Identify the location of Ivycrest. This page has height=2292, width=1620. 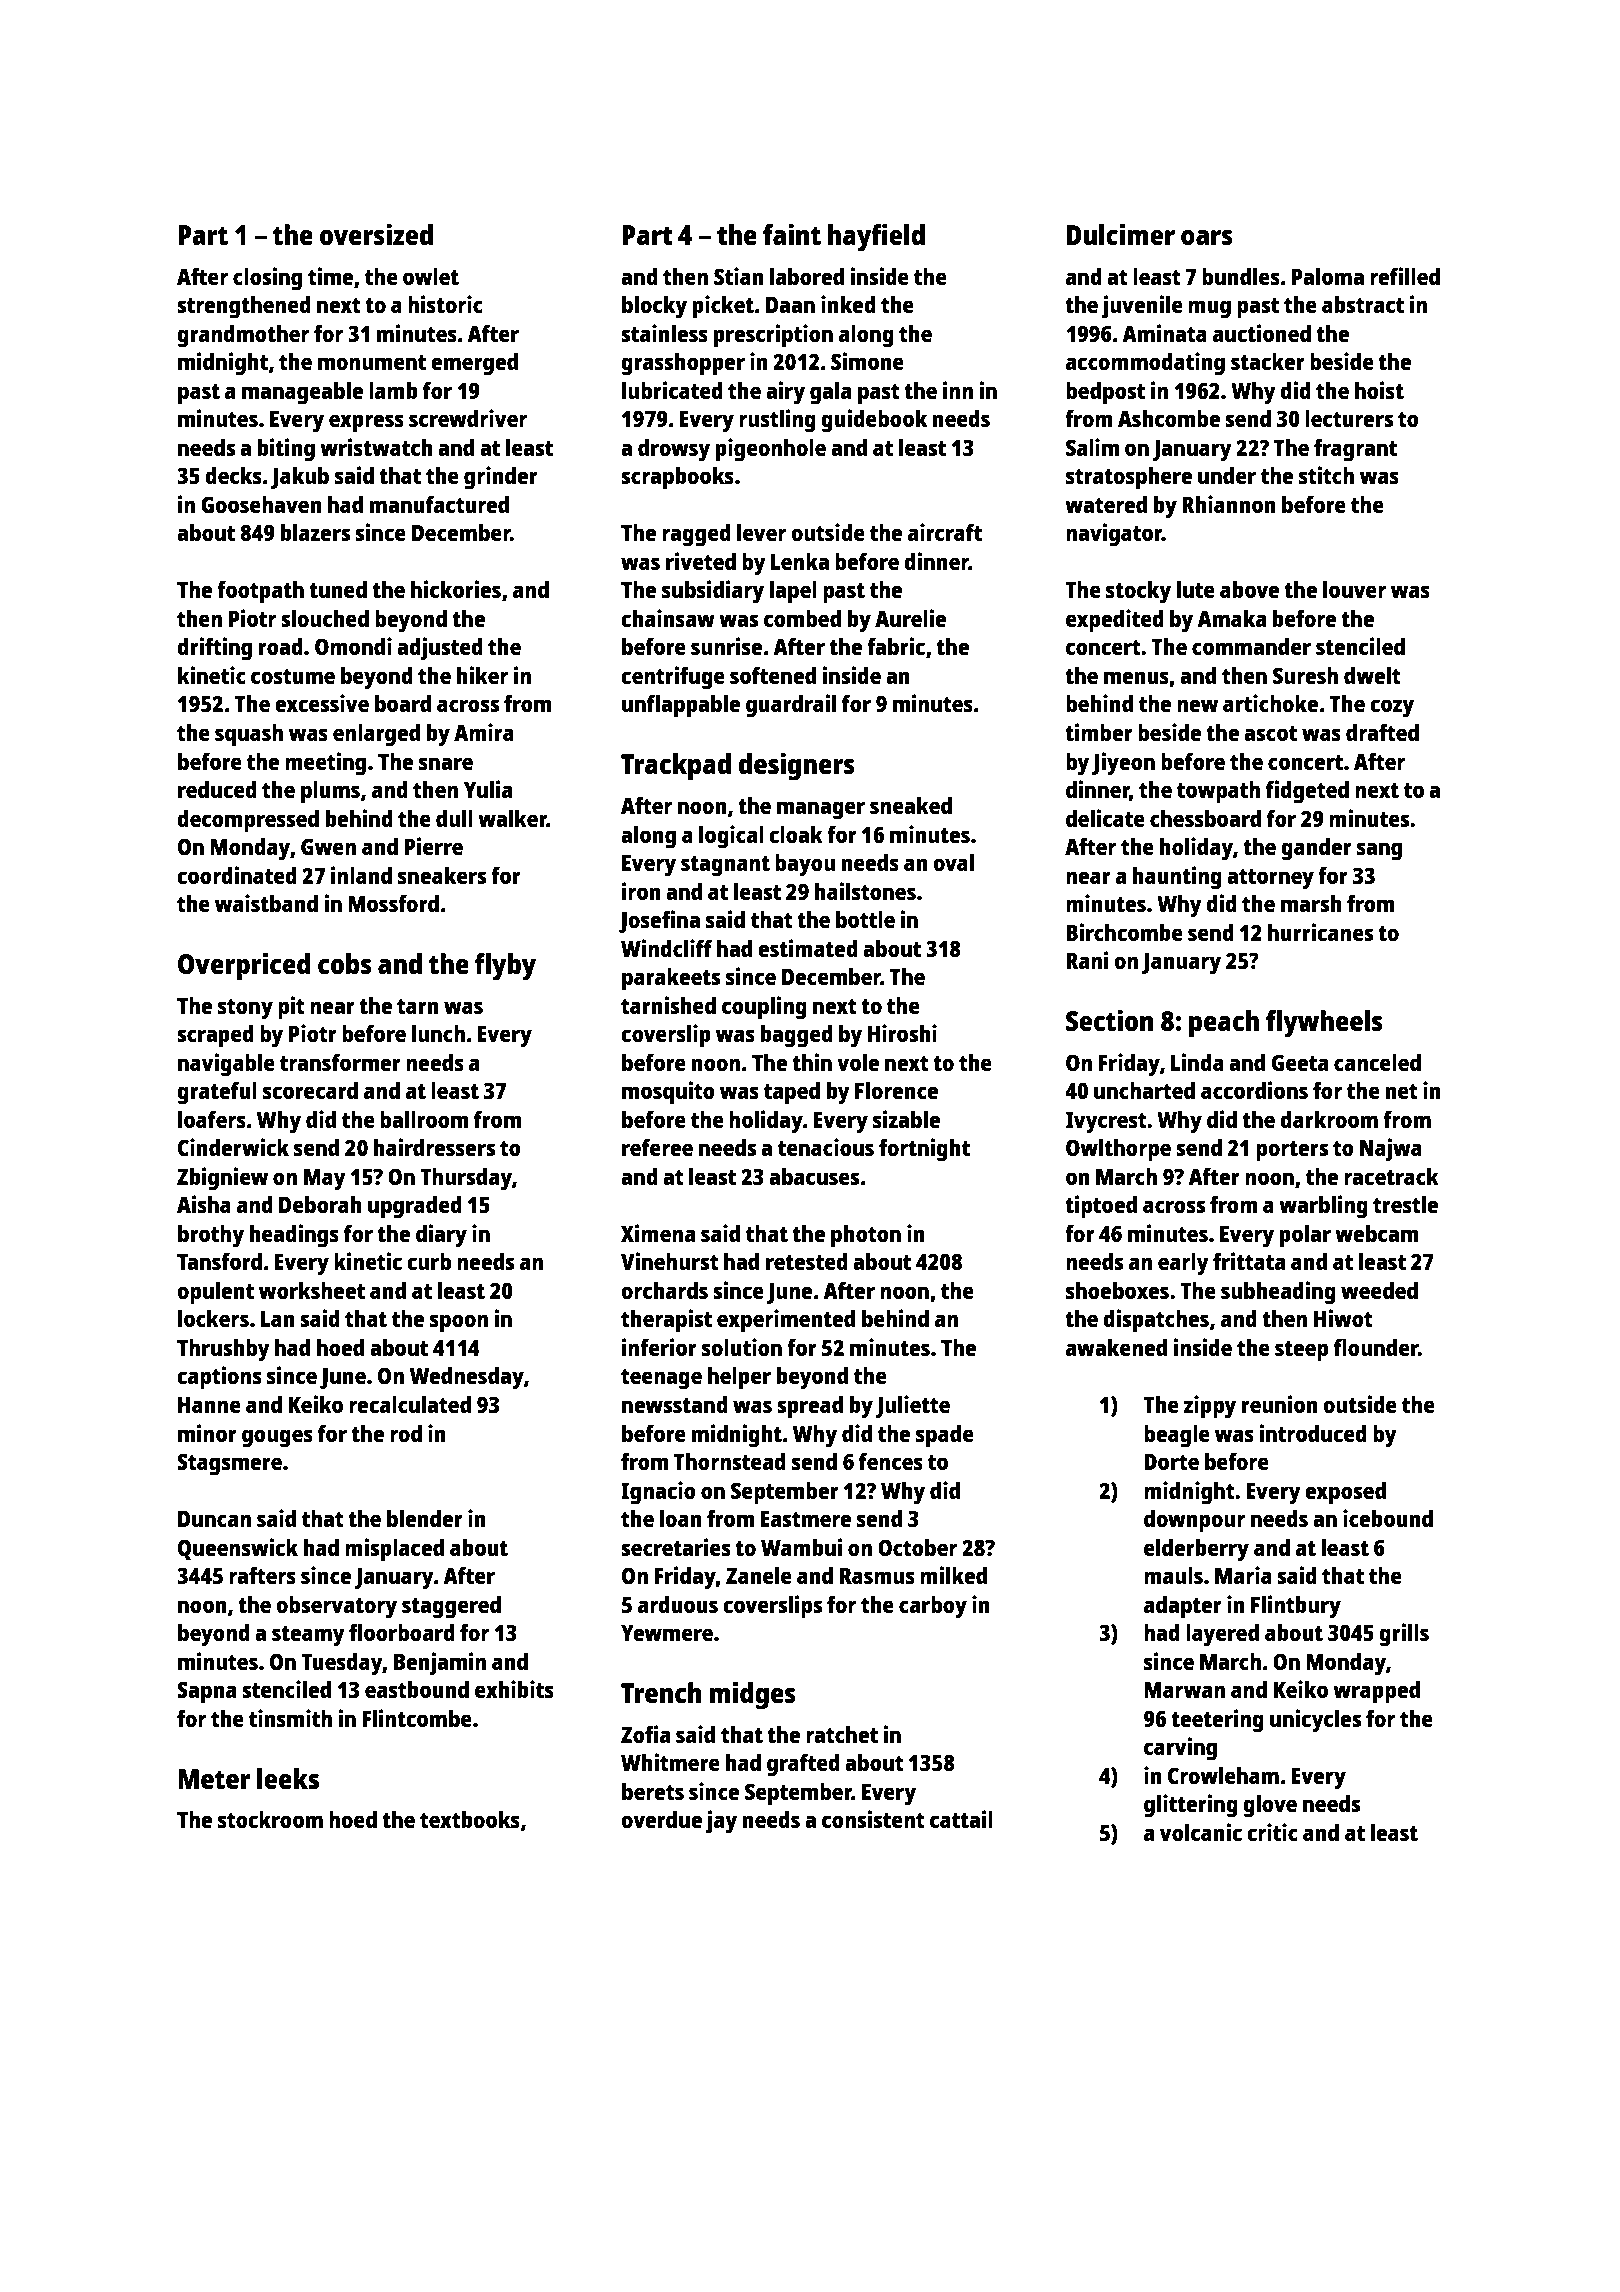
(1106, 1123).
